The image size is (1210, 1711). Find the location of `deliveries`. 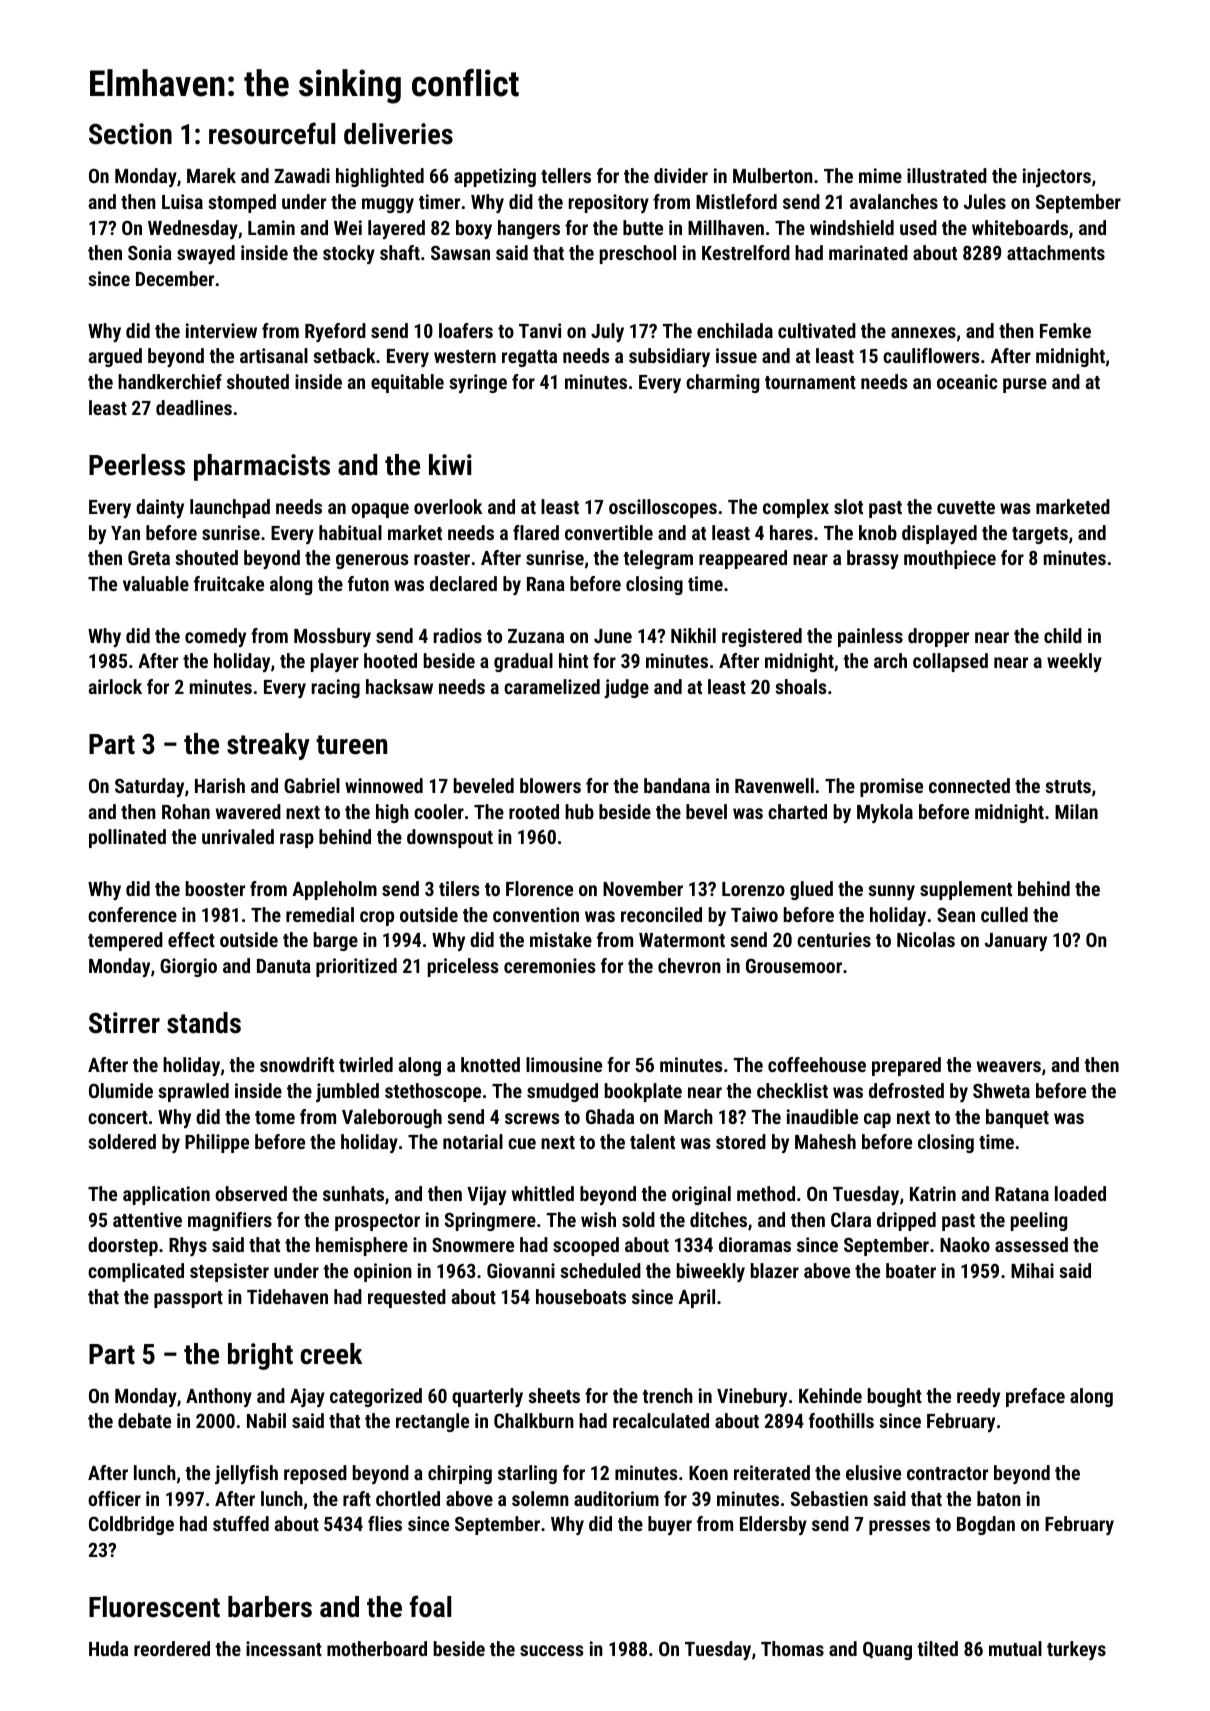

deliveries is located at coordinates (398, 134).
